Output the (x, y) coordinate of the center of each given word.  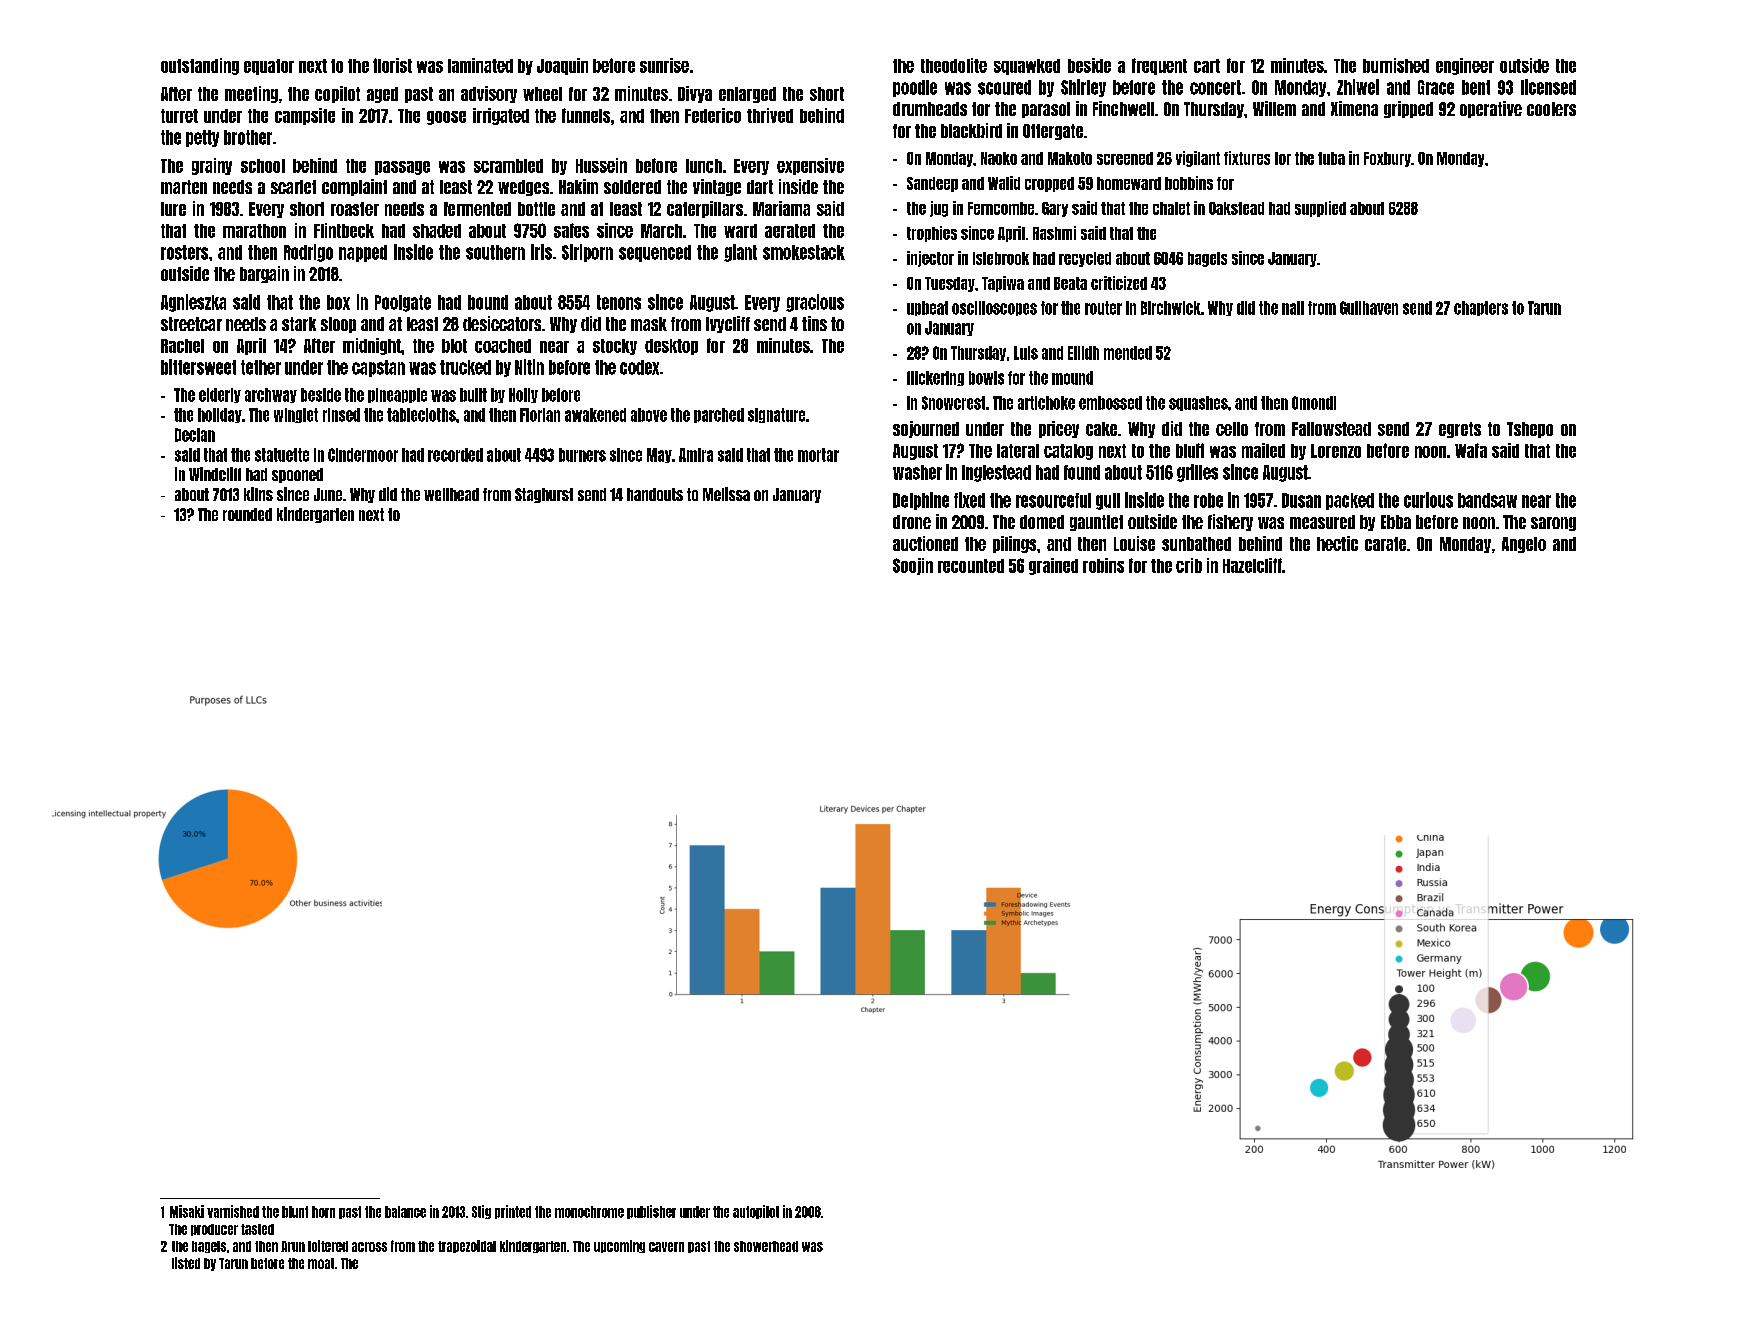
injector (930, 259)
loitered (328, 1246)
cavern (666, 1247)
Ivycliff (728, 324)
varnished (233, 1211)
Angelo (1524, 545)
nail (1293, 308)
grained (1053, 566)
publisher (651, 1212)
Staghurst (544, 495)
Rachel (182, 346)
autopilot (756, 1212)
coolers (1551, 109)
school (263, 166)
